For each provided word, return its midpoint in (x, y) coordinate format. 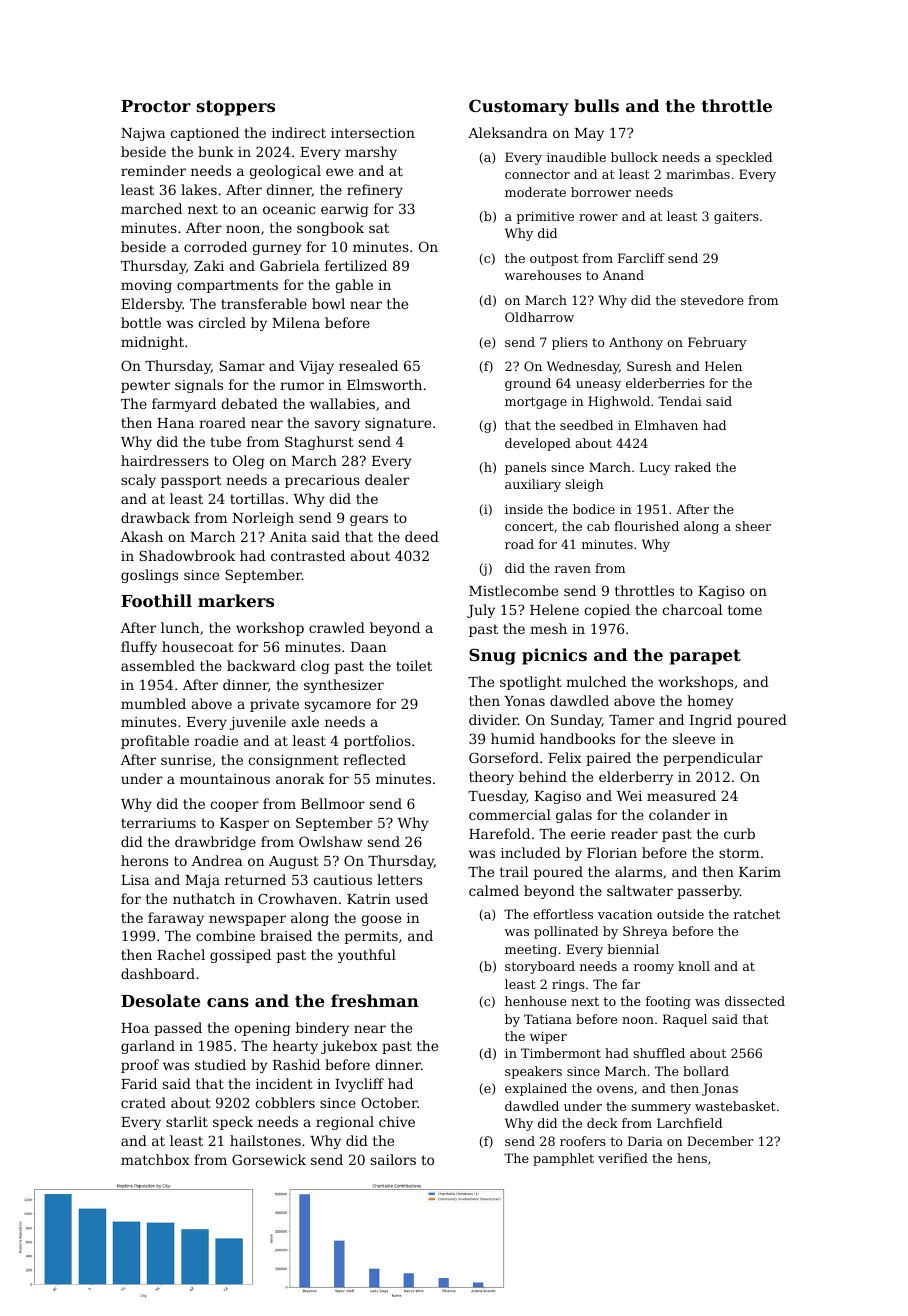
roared (222, 422)
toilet (414, 665)
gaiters (736, 217)
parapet (705, 657)
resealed (368, 365)
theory (491, 778)
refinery (375, 191)
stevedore (712, 300)
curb (739, 833)
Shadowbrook (187, 555)
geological (285, 172)
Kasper (244, 824)
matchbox (155, 1159)
